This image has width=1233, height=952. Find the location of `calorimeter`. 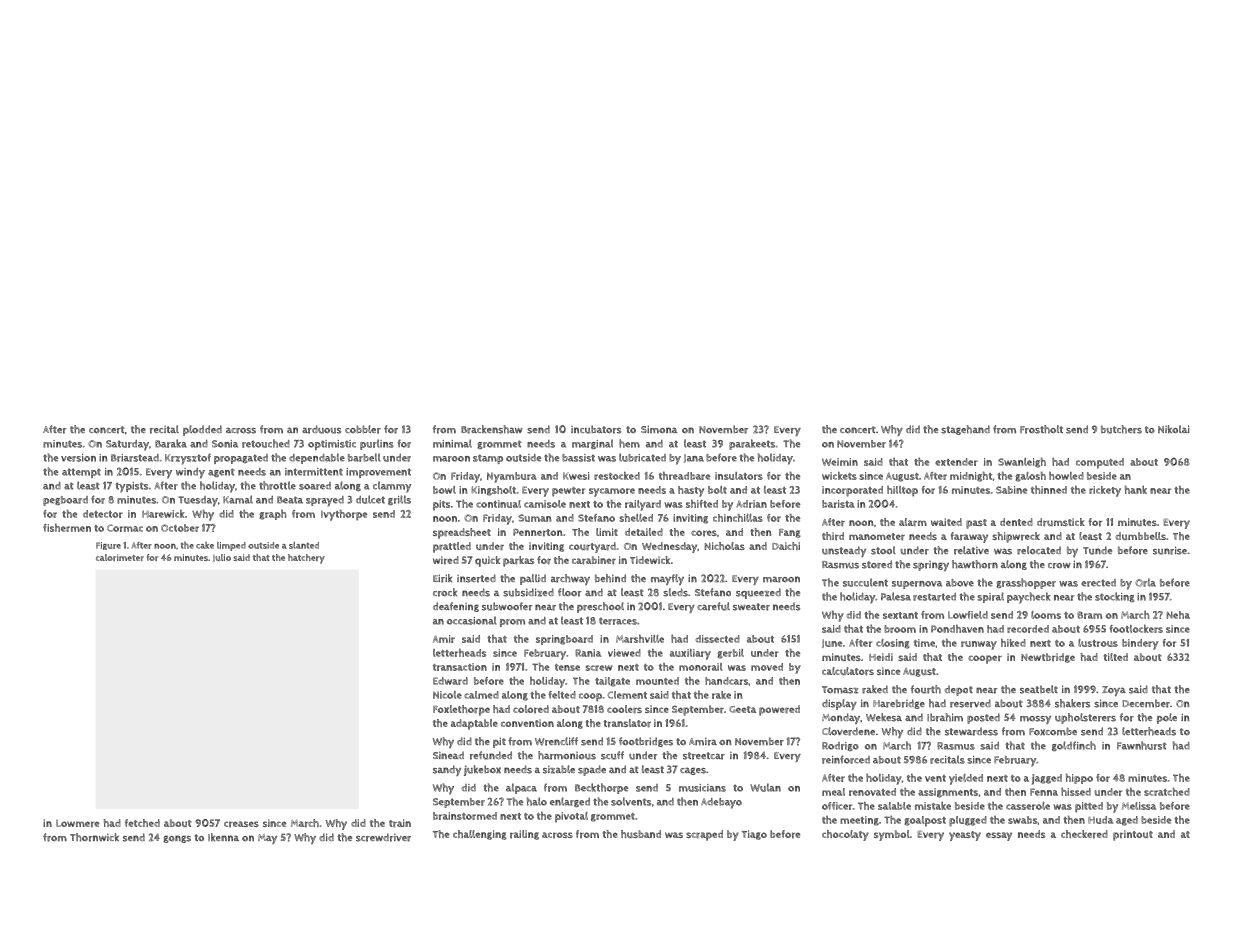

calorimeter is located at coordinates (120, 557).
